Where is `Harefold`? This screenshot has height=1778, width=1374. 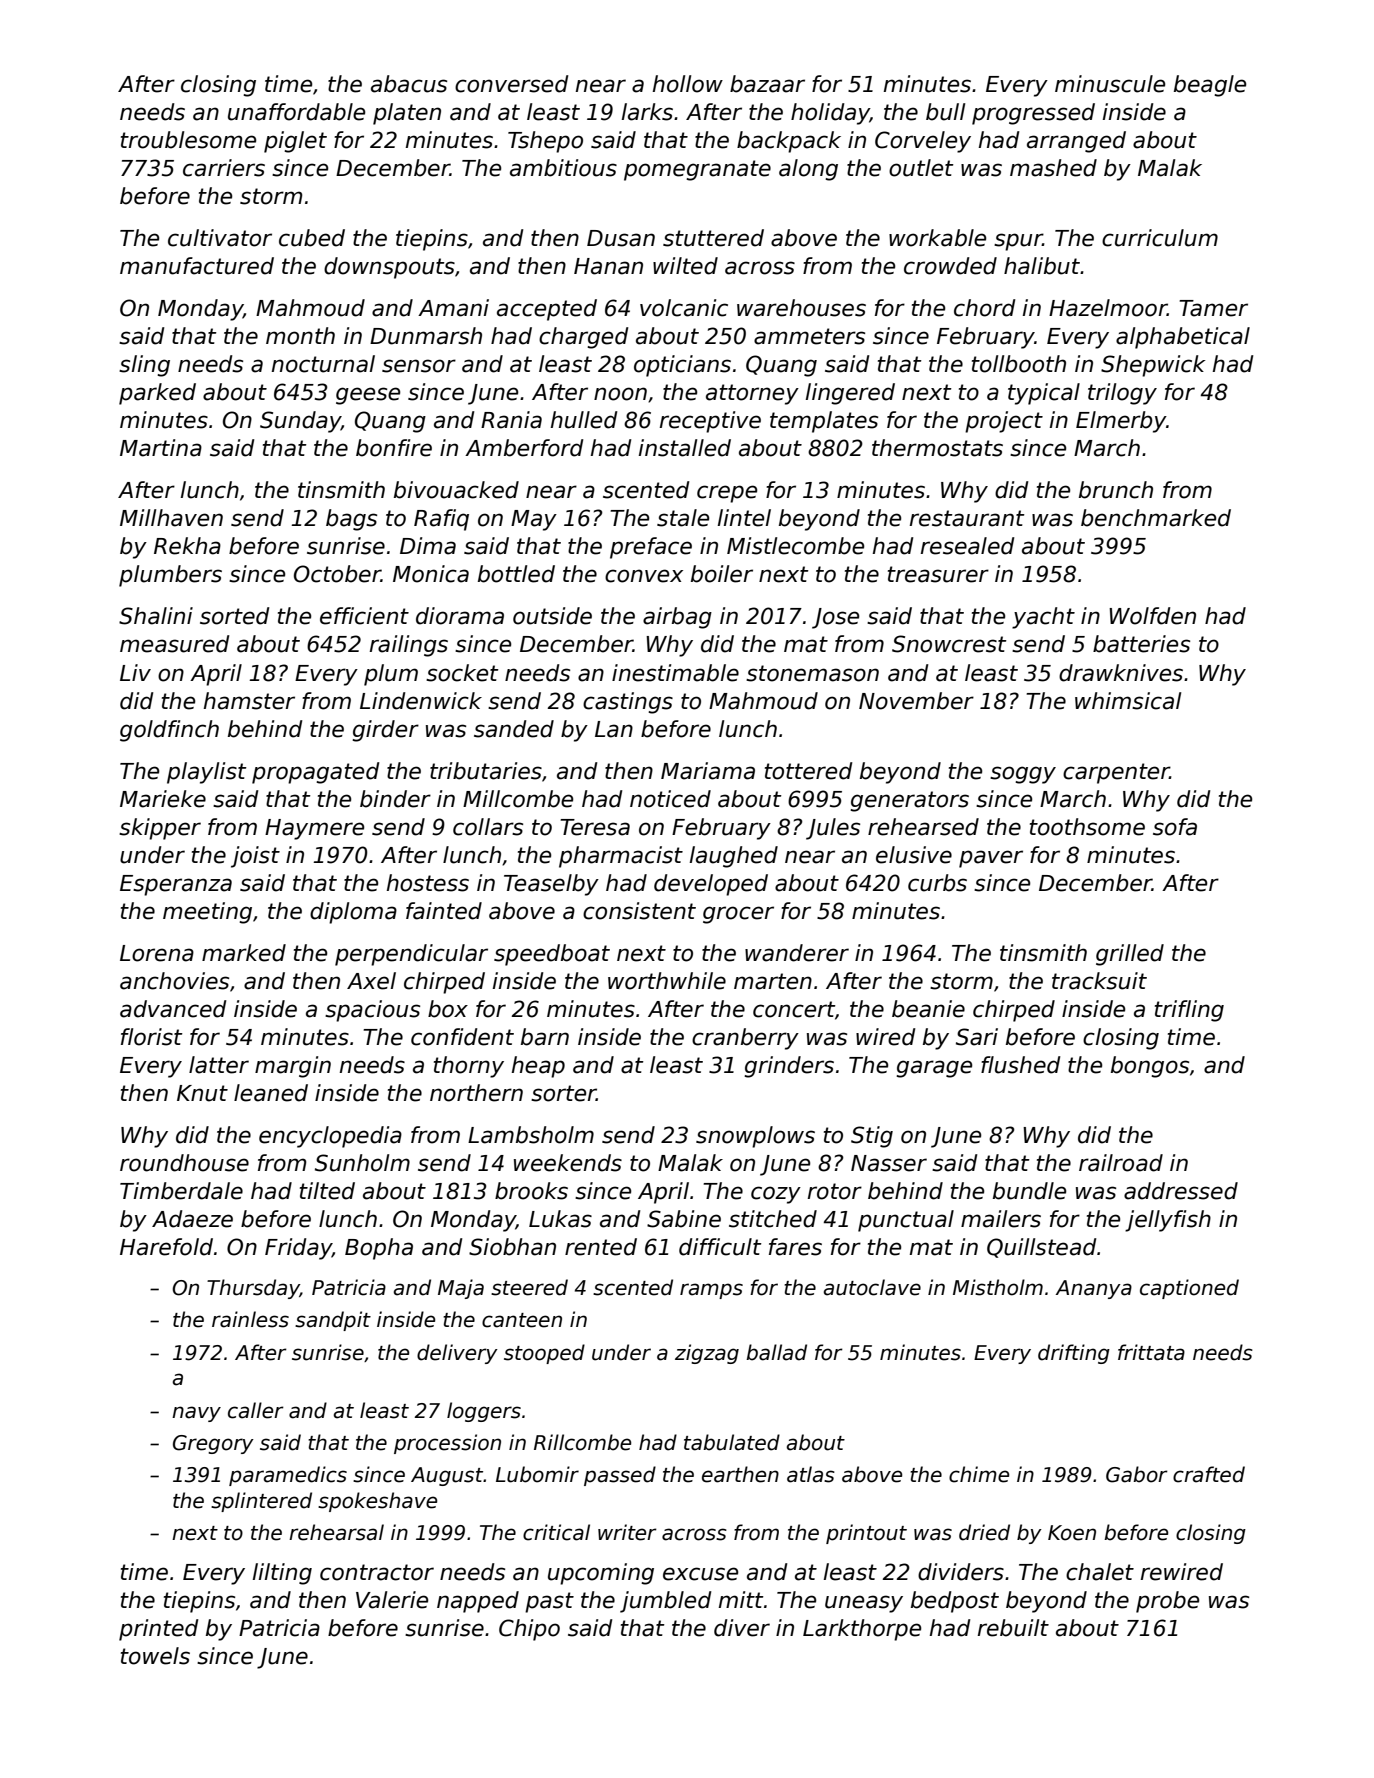 Harefold is located at coordinates (166, 1247).
